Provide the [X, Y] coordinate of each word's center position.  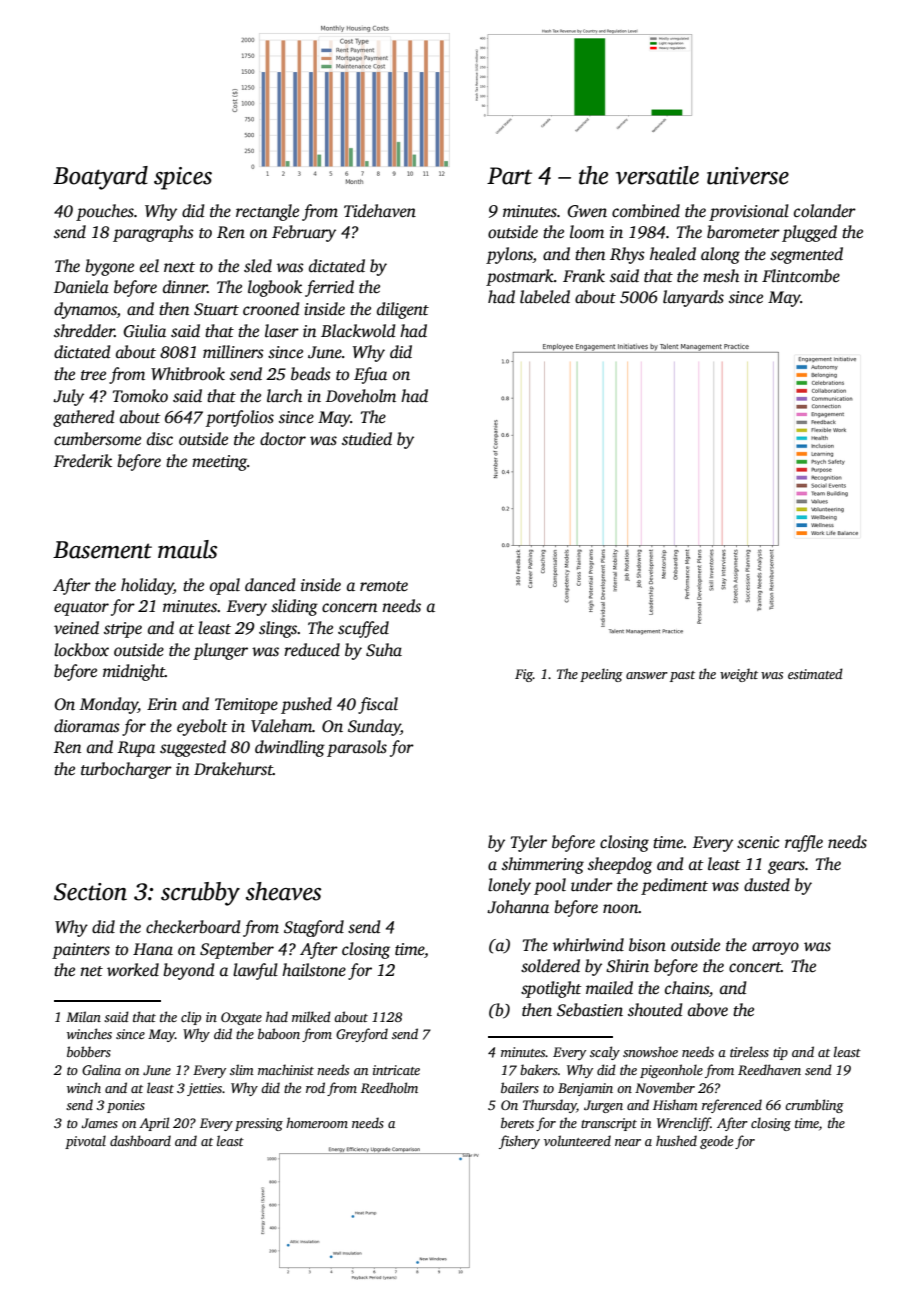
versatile [657, 175]
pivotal [85, 1142]
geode [716, 1142]
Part [509, 176]
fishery [519, 1142]
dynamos [85, 310]
